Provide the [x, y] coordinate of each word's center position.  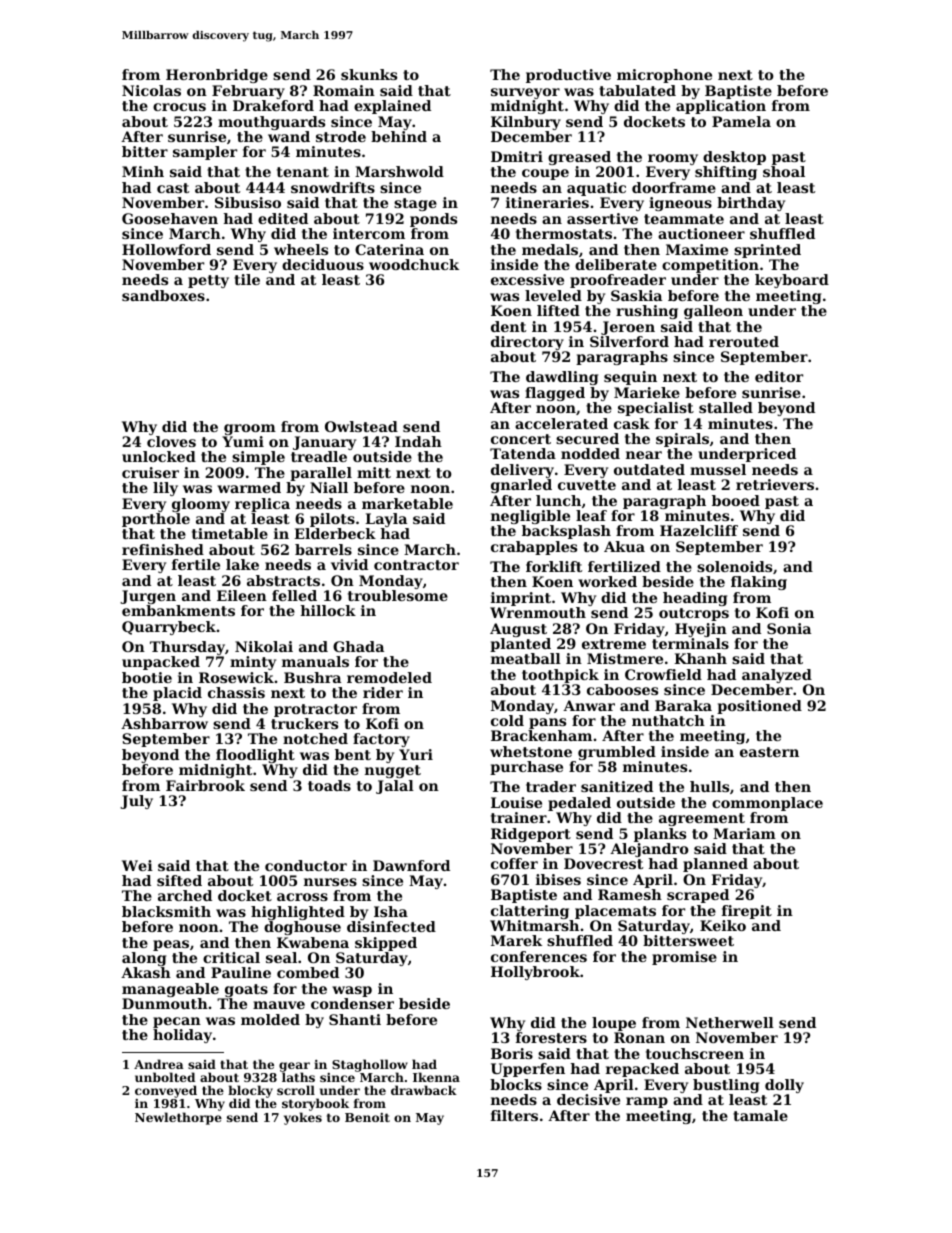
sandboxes [163, 295]
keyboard [792, 281]
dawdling [562, 378]
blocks [516, 1084]
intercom [369, 233]
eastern [769, 752]
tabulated [637, 90]
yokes [303, 1118]
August [518, 630]
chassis [236, 692]
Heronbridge [217, 76]
